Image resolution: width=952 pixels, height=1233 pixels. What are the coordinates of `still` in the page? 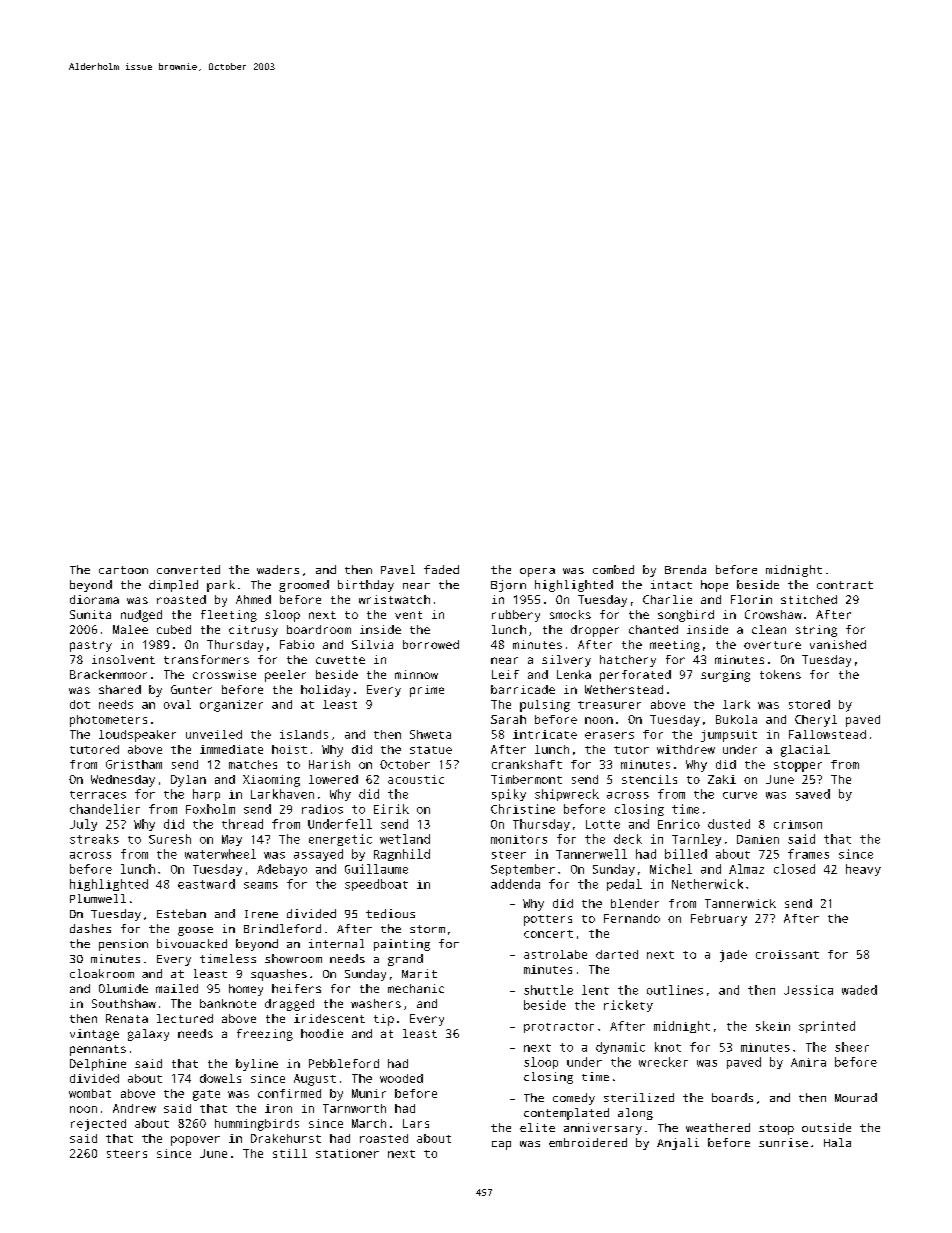 It's located at (290, 1153).
